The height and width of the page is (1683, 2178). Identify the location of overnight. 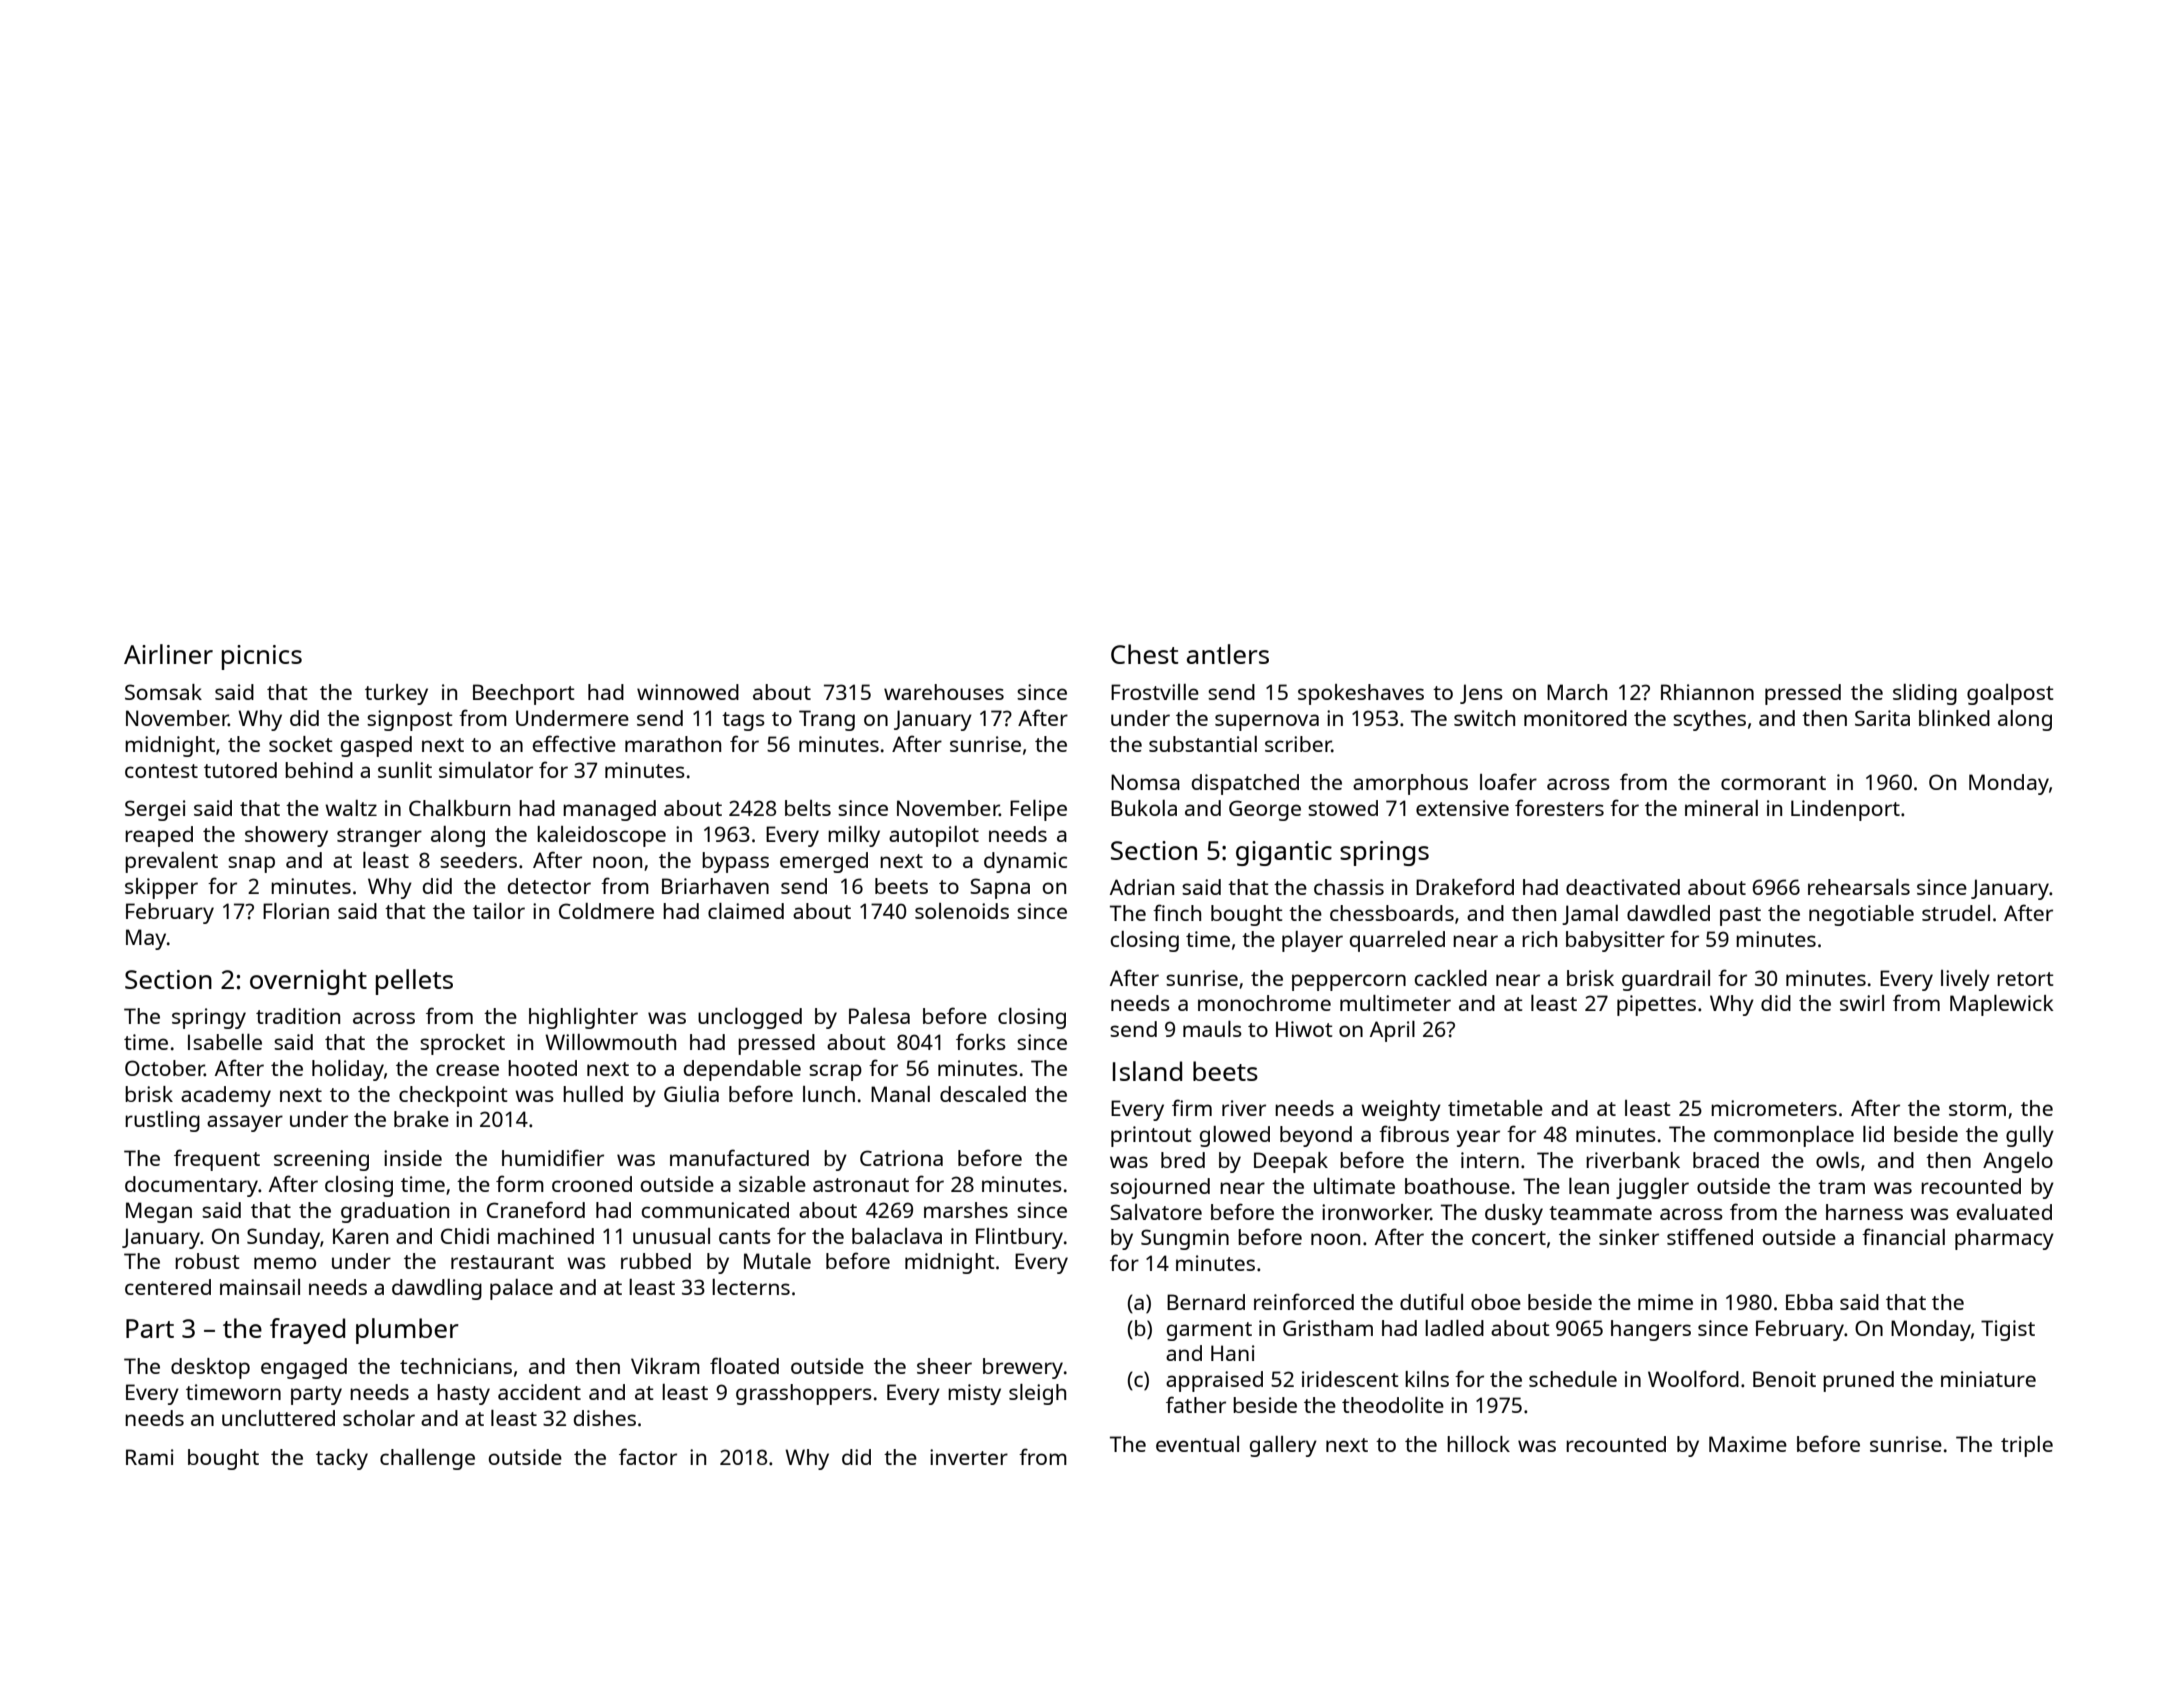
(308, 982).
